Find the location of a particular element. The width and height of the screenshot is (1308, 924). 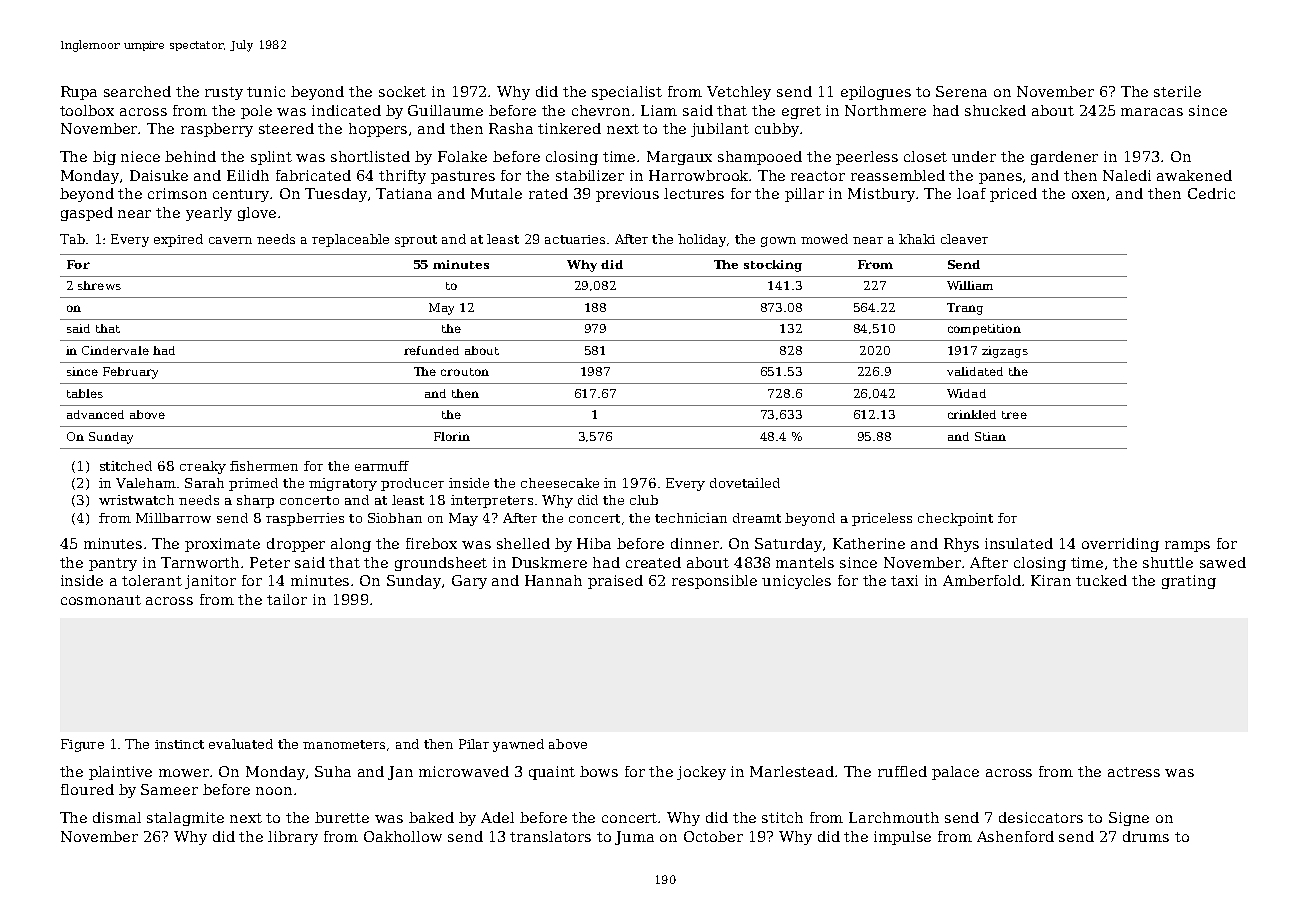

tunic is located at coordinates (266, 91).
